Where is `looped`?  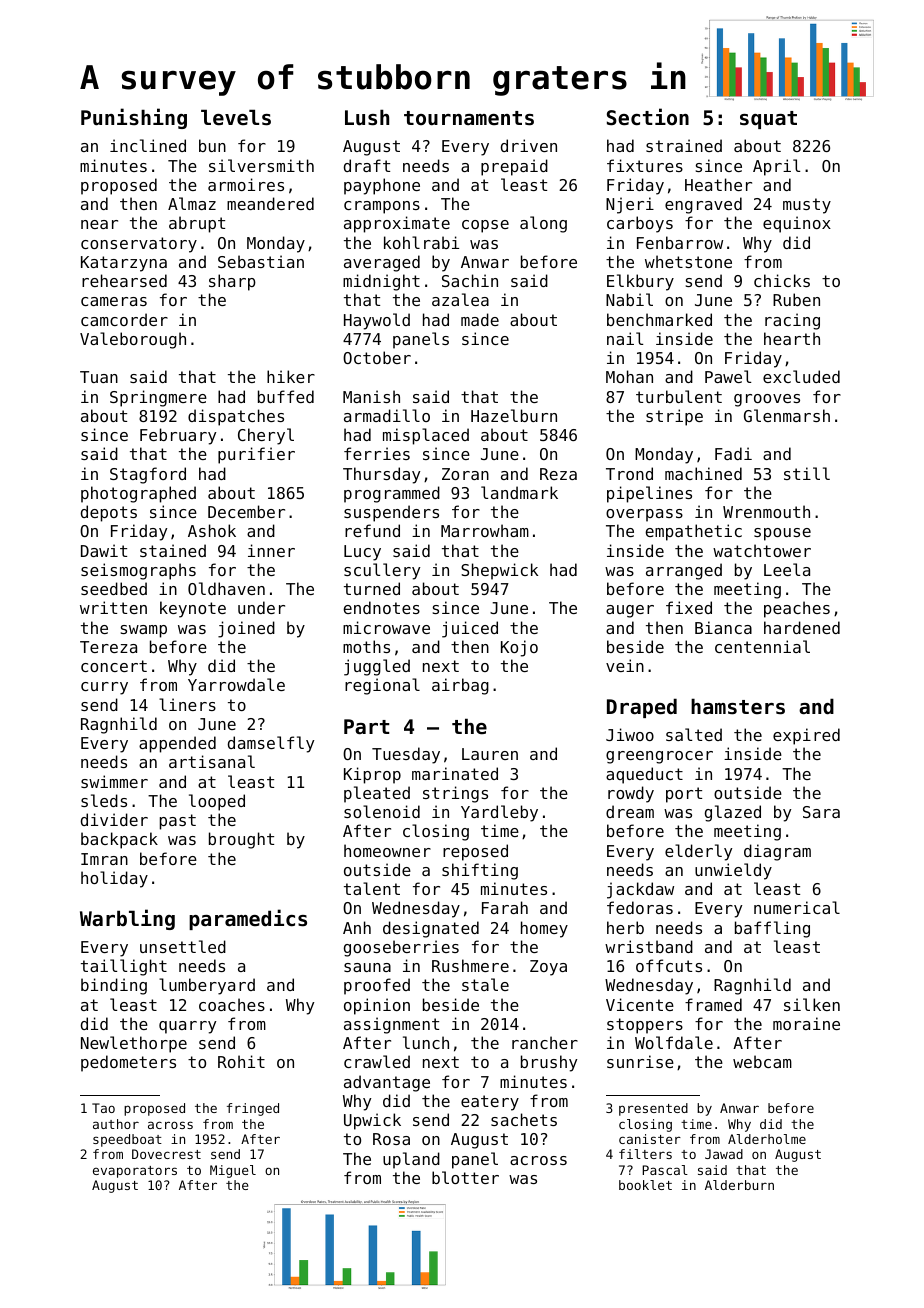 looped is located at coordinates (217, 802).
